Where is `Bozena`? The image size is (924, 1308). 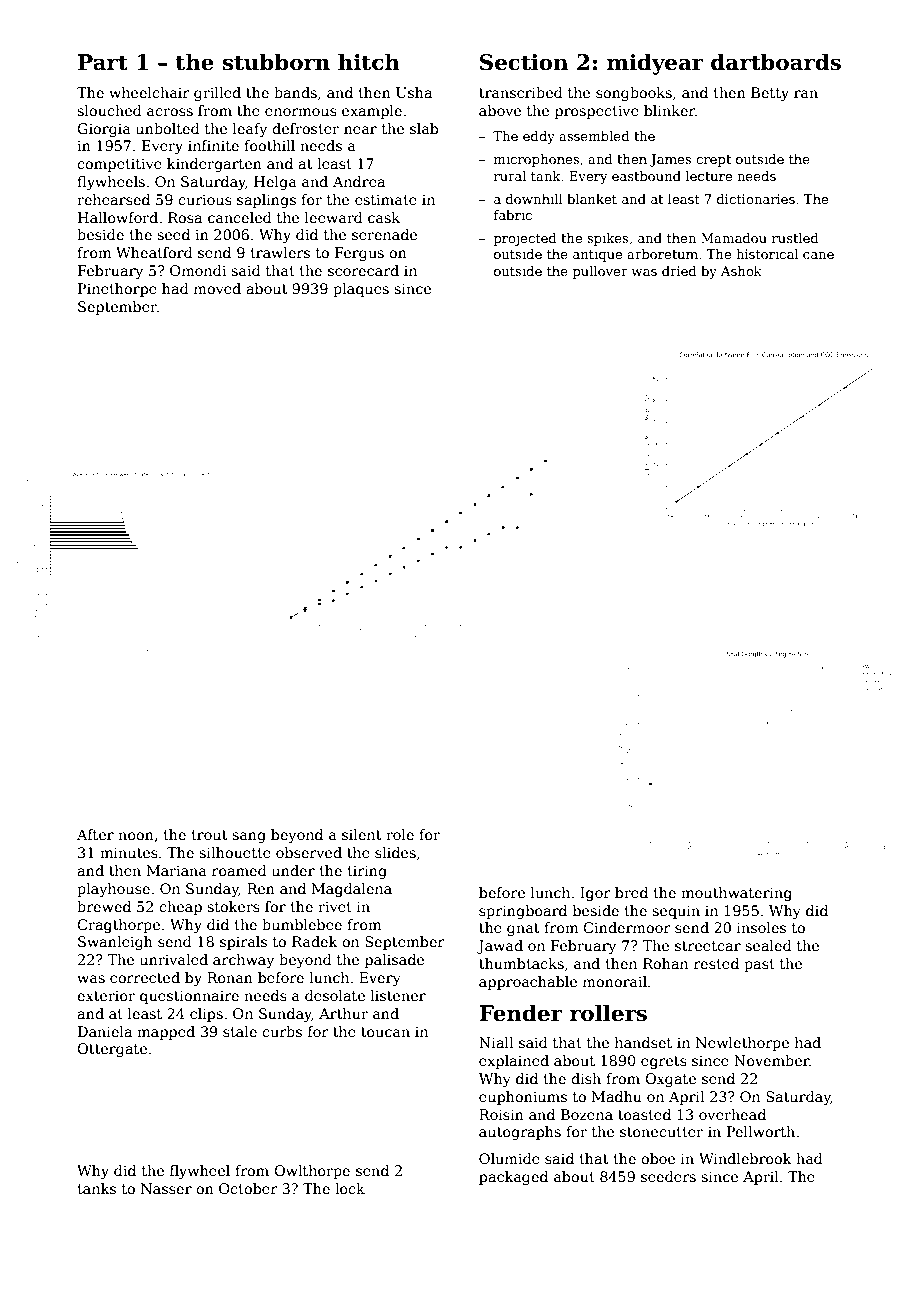 Bozena is located at coordinates (587, 1114).
